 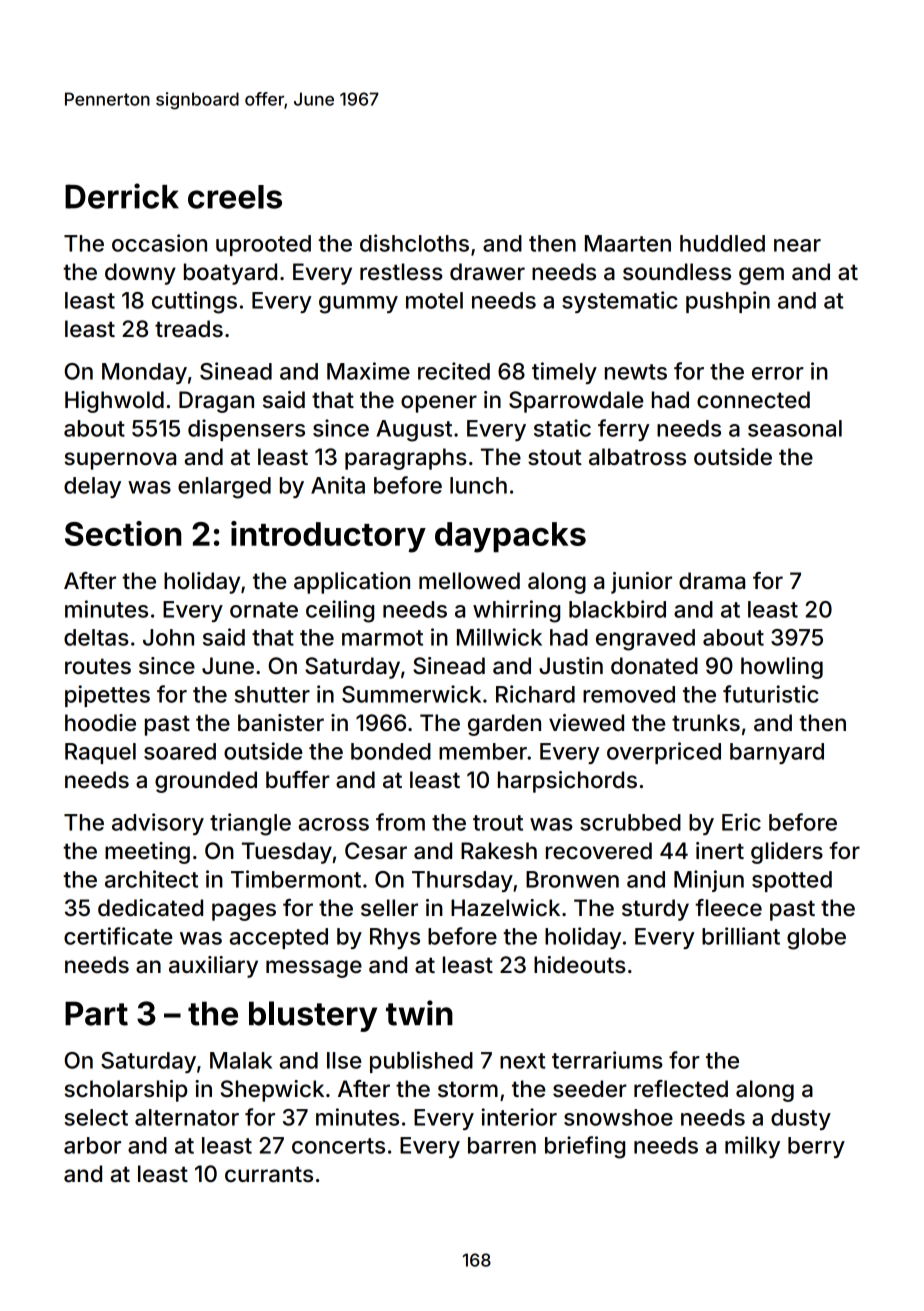 I want to click on dishcloths, so click(x=414, y=243).
